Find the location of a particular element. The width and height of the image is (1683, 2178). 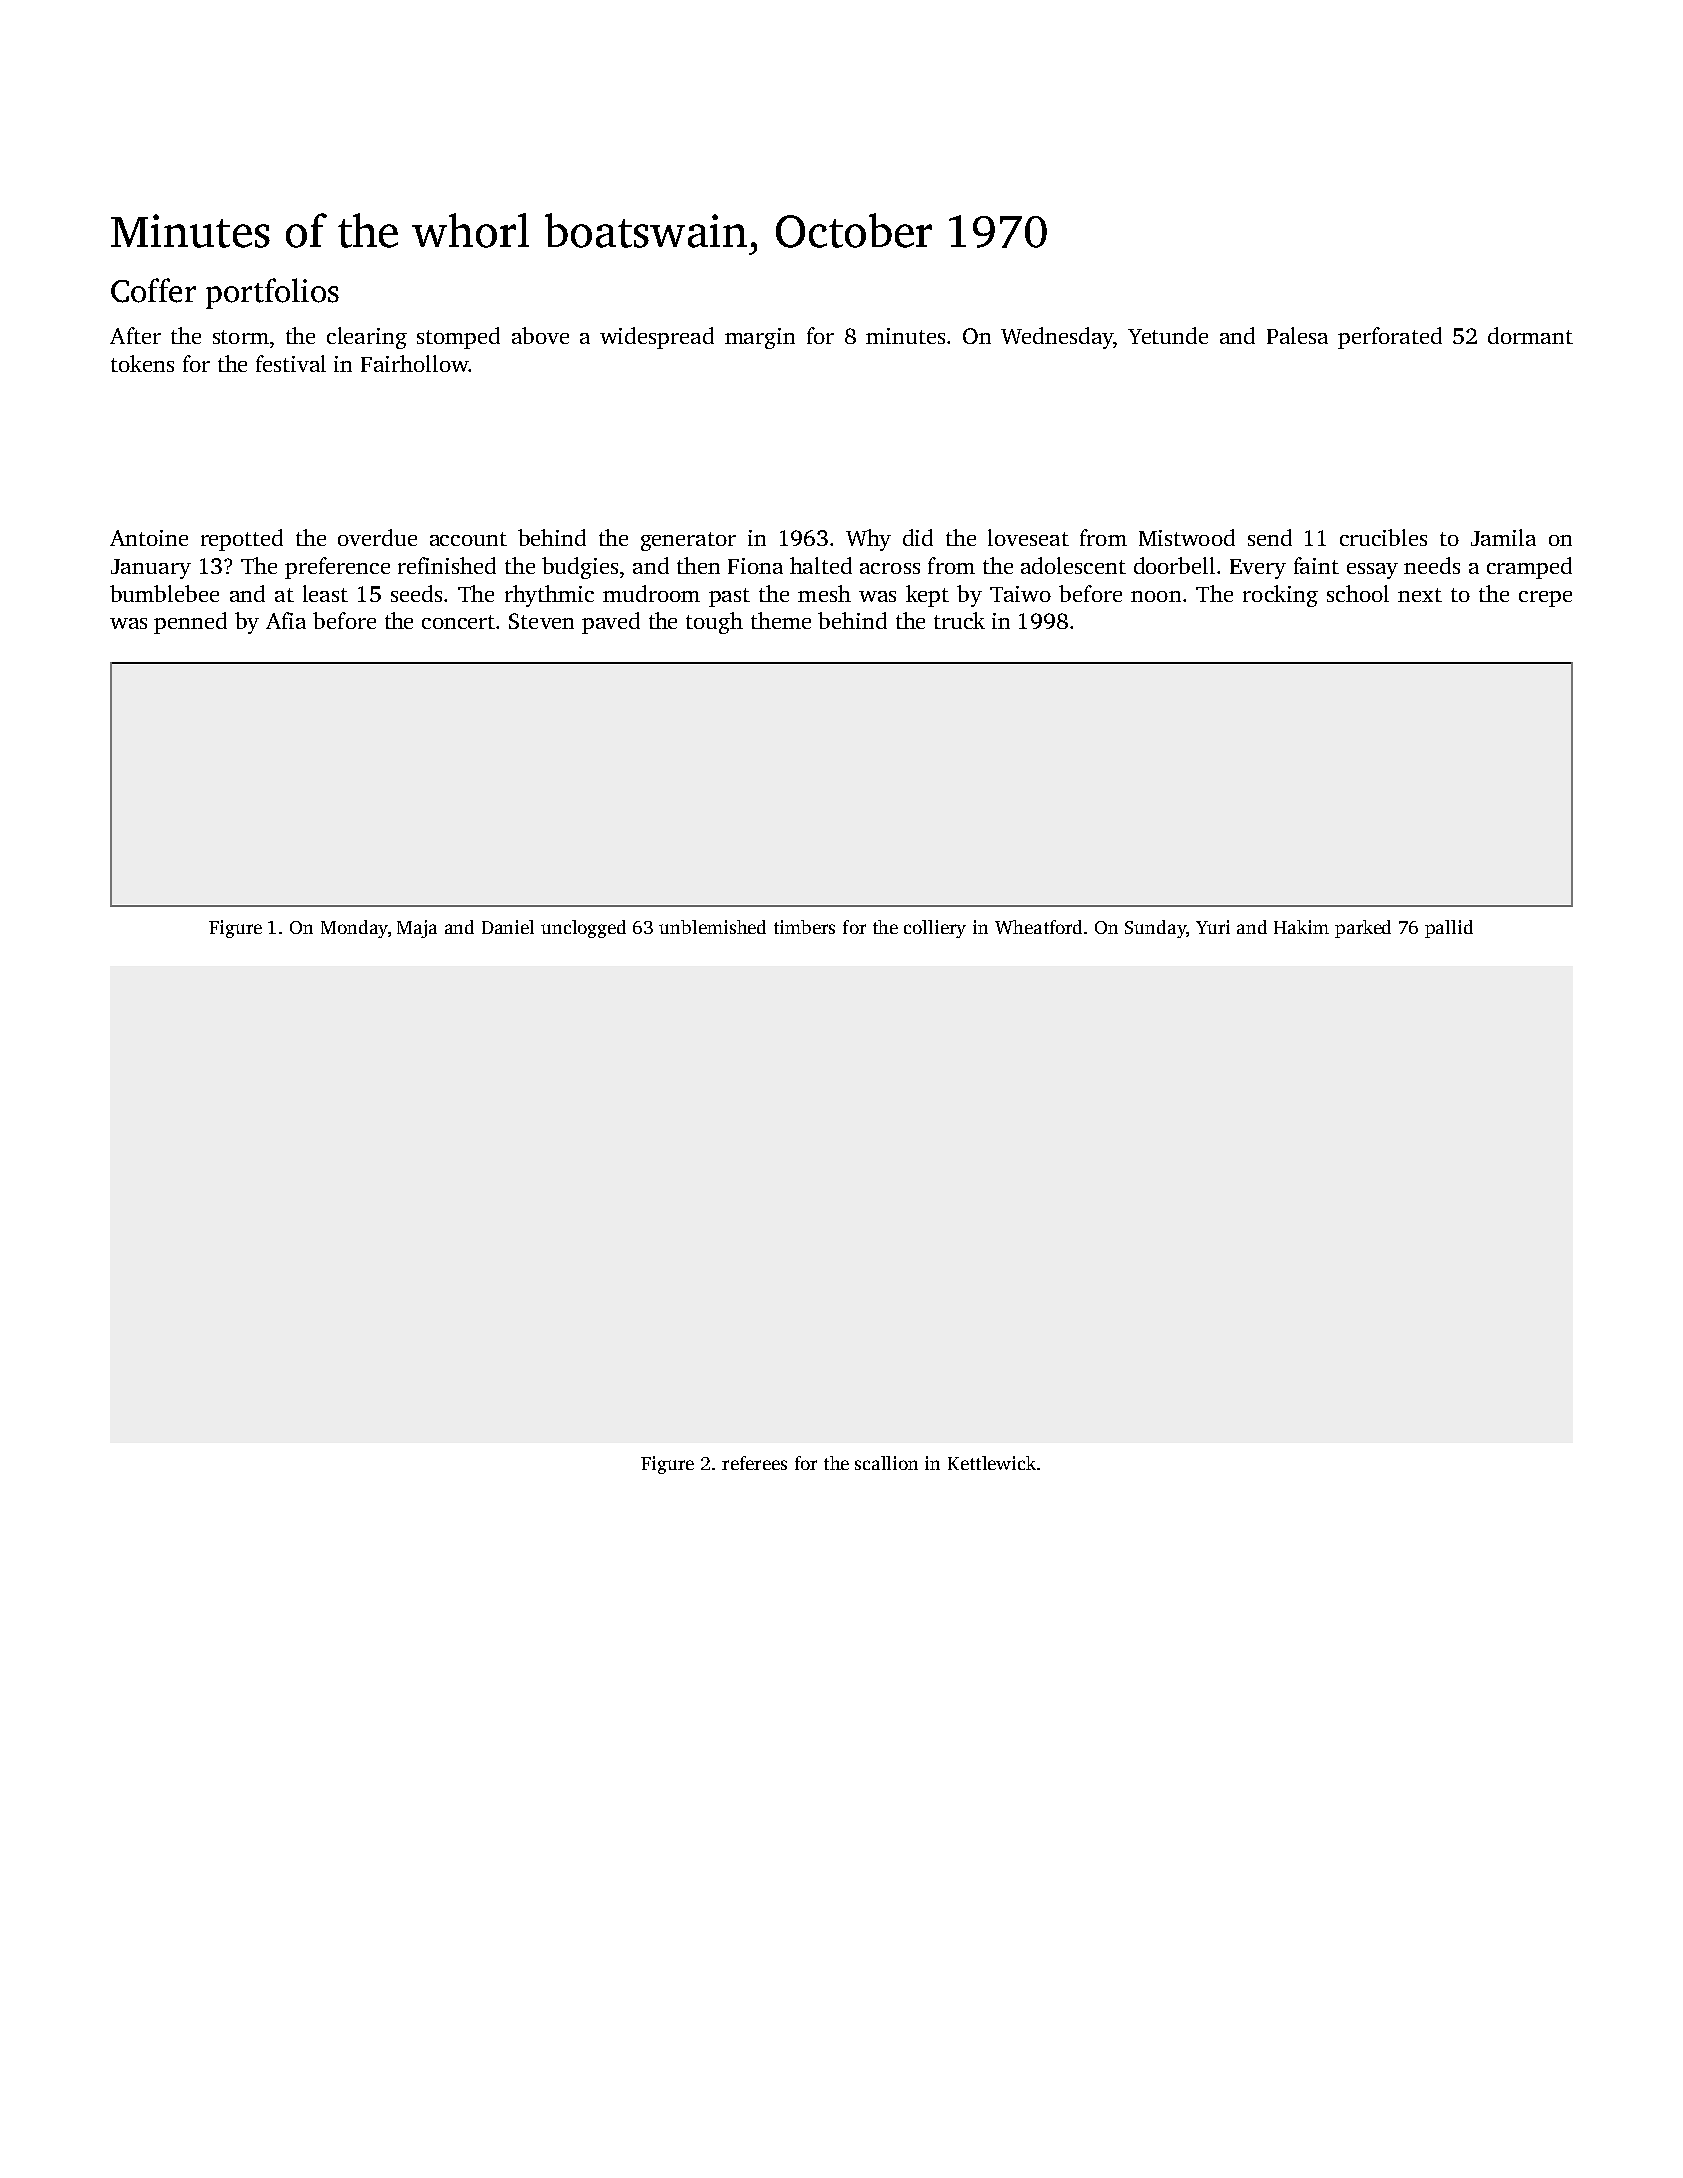

Yuri is located at coordinates (1213, 927).
